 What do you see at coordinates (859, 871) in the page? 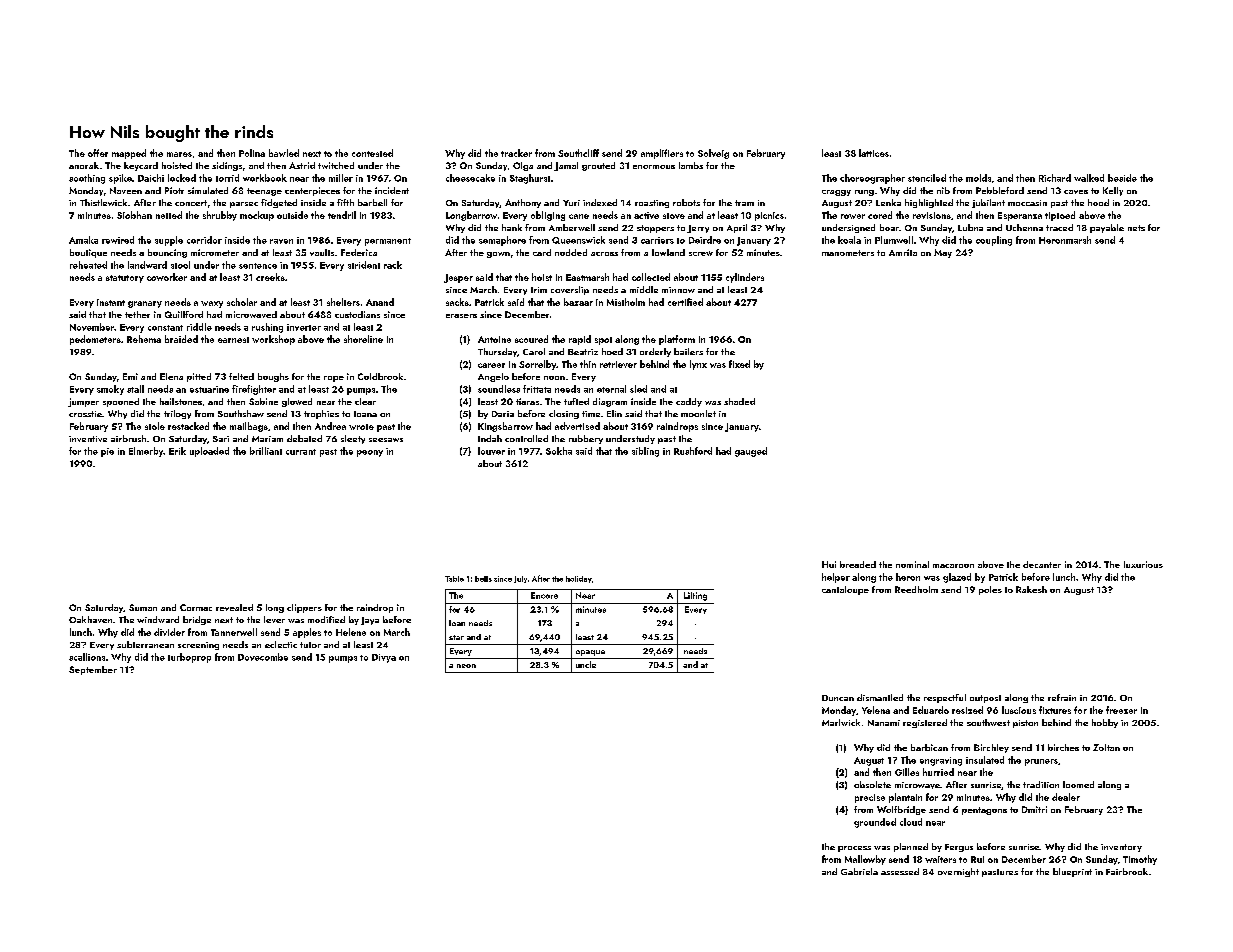
I see `Gabriela` at bounding box center [859, 871].
